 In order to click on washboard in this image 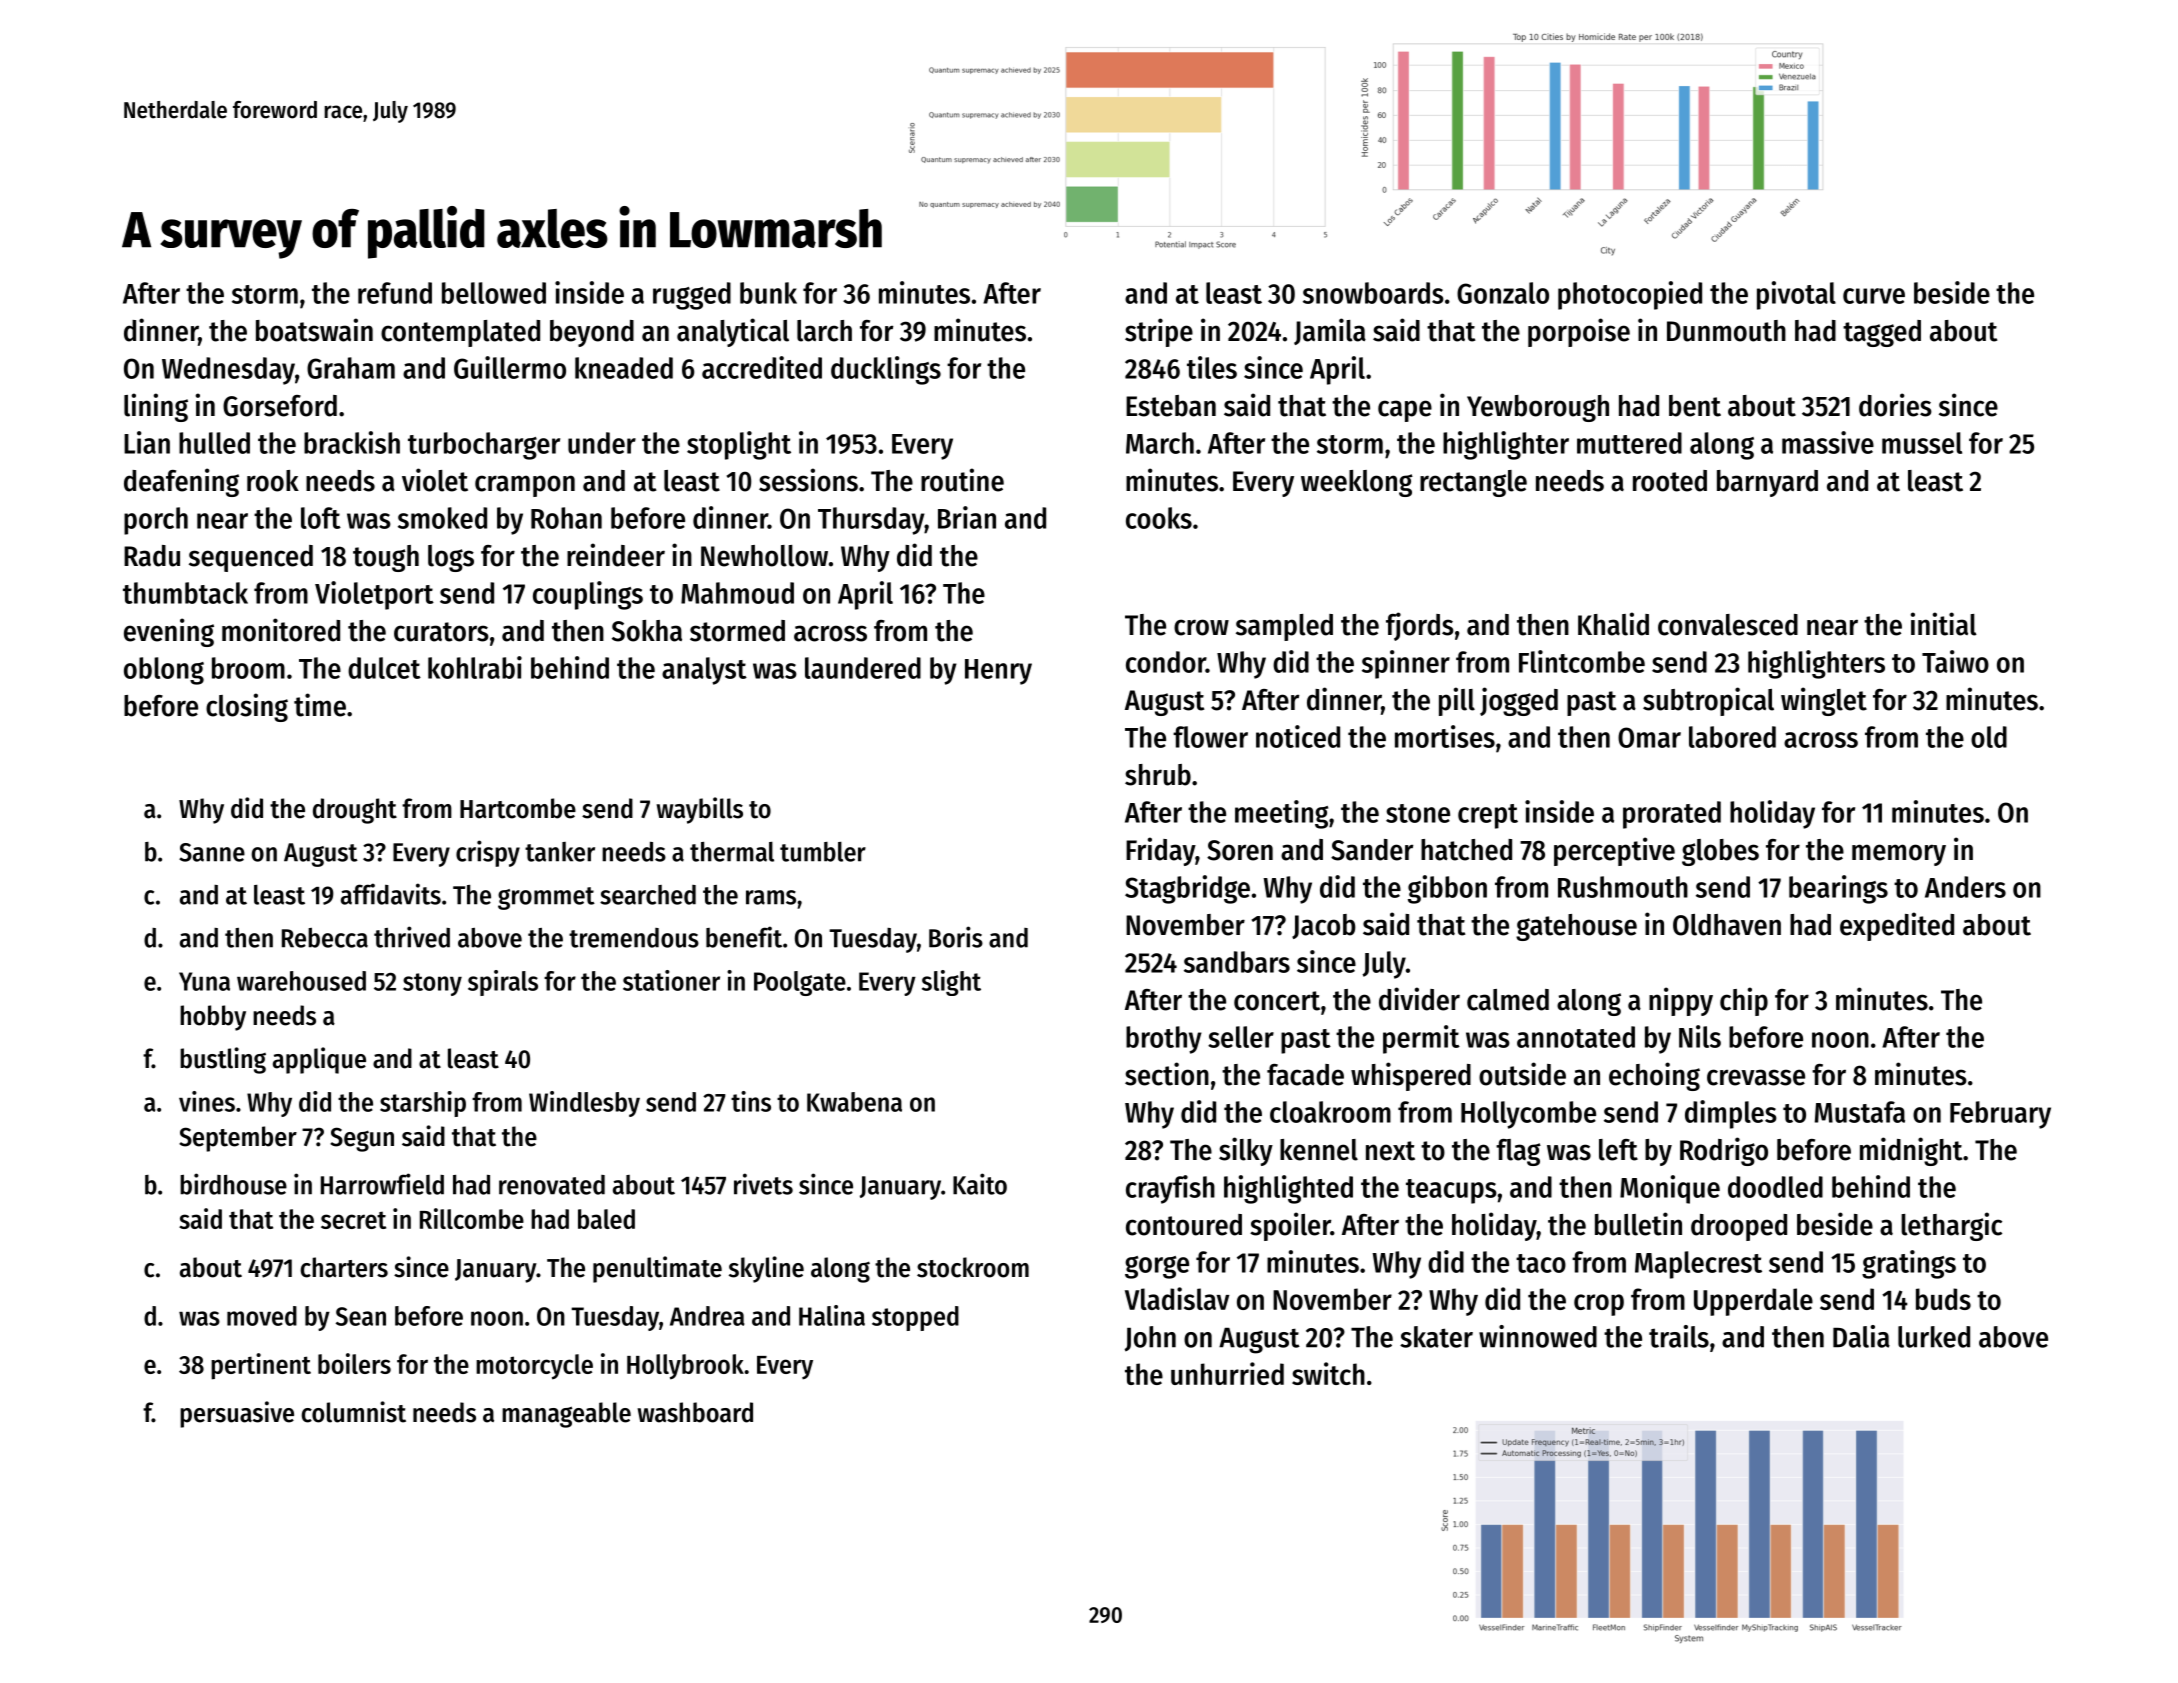, I will do `click(695, 1412)`.
